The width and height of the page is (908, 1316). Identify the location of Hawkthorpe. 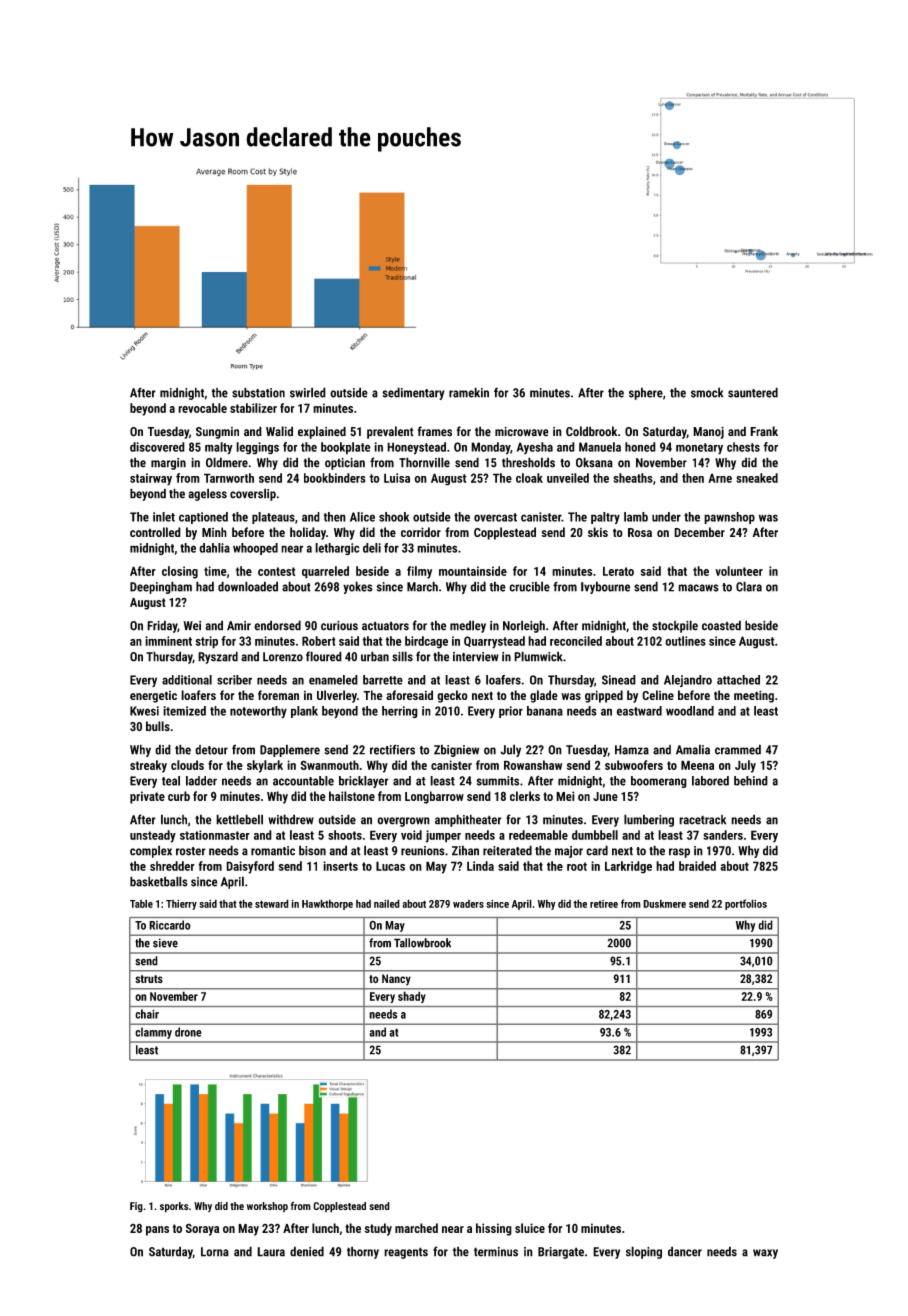
(327, 904).
